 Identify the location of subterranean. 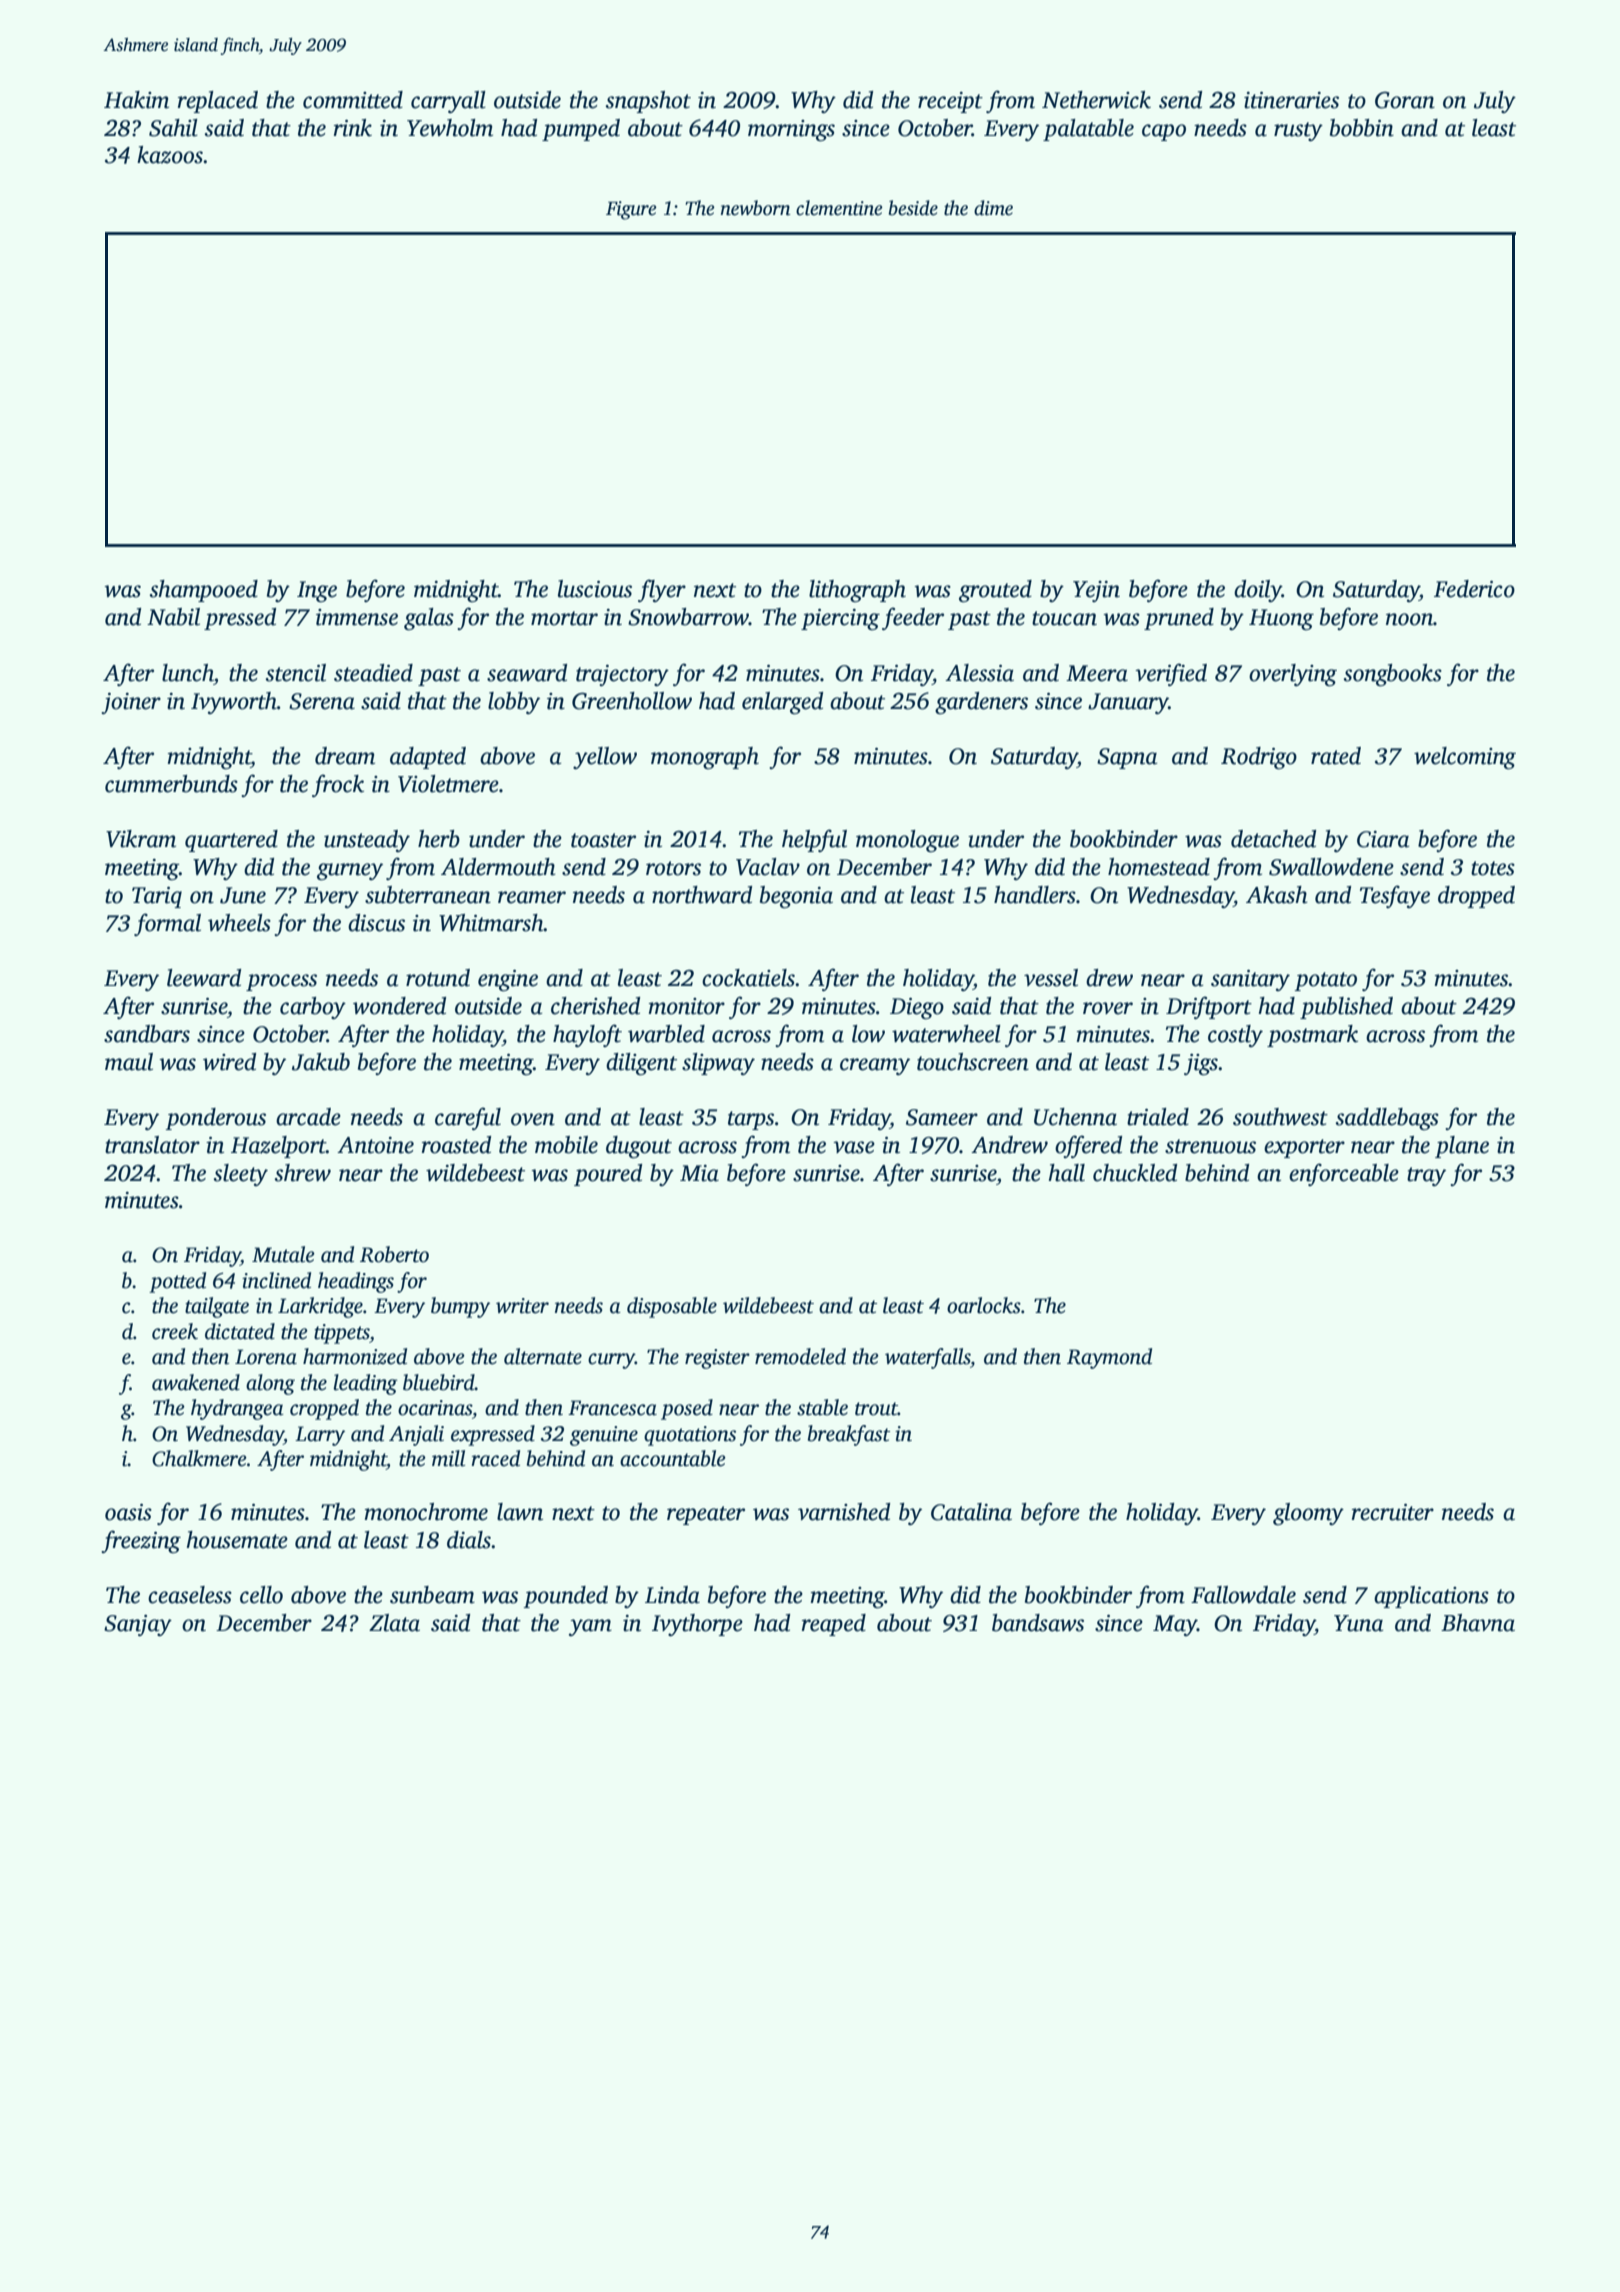
(428, 895).
